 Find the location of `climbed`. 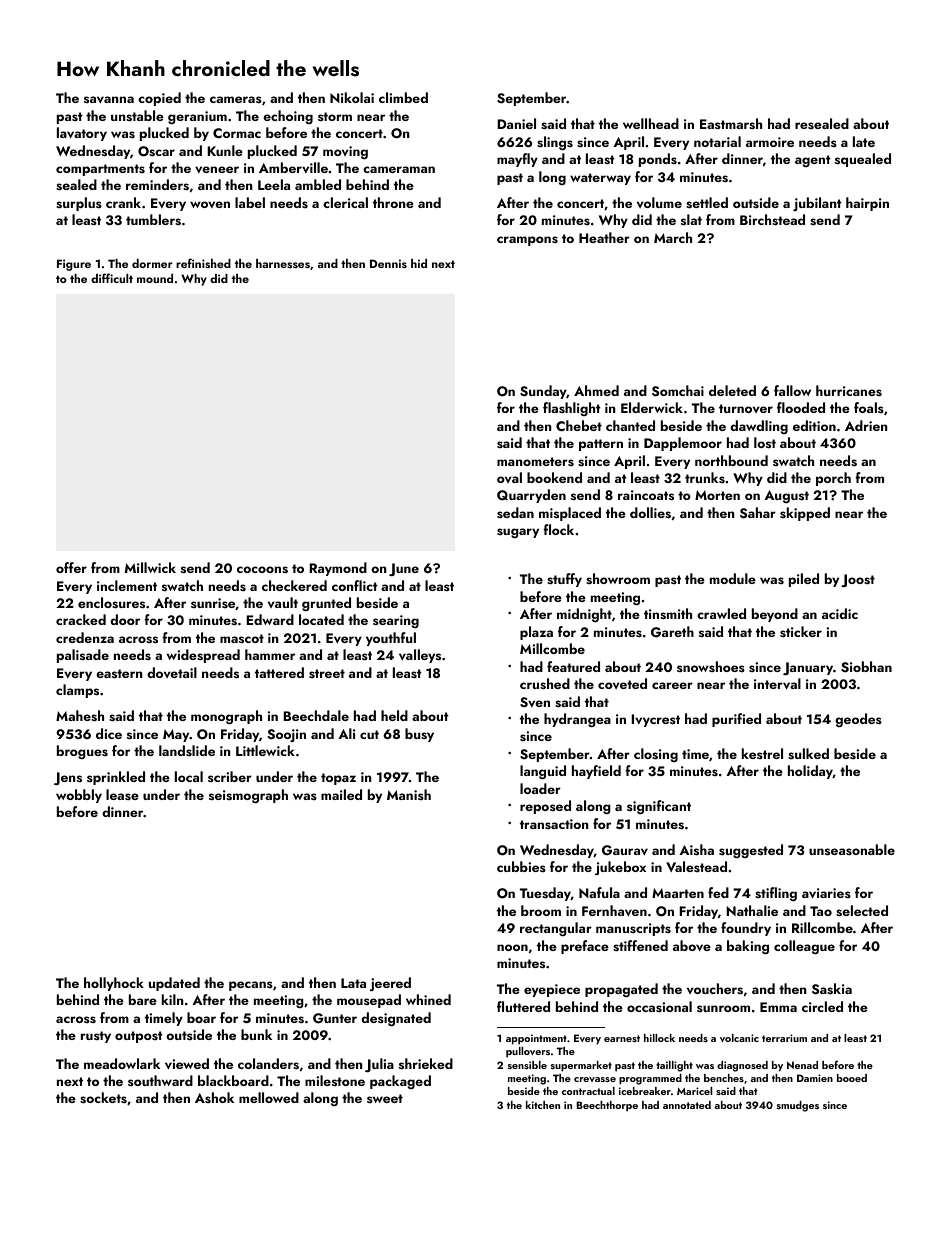

climbed is located at coordinates (403, 97).
